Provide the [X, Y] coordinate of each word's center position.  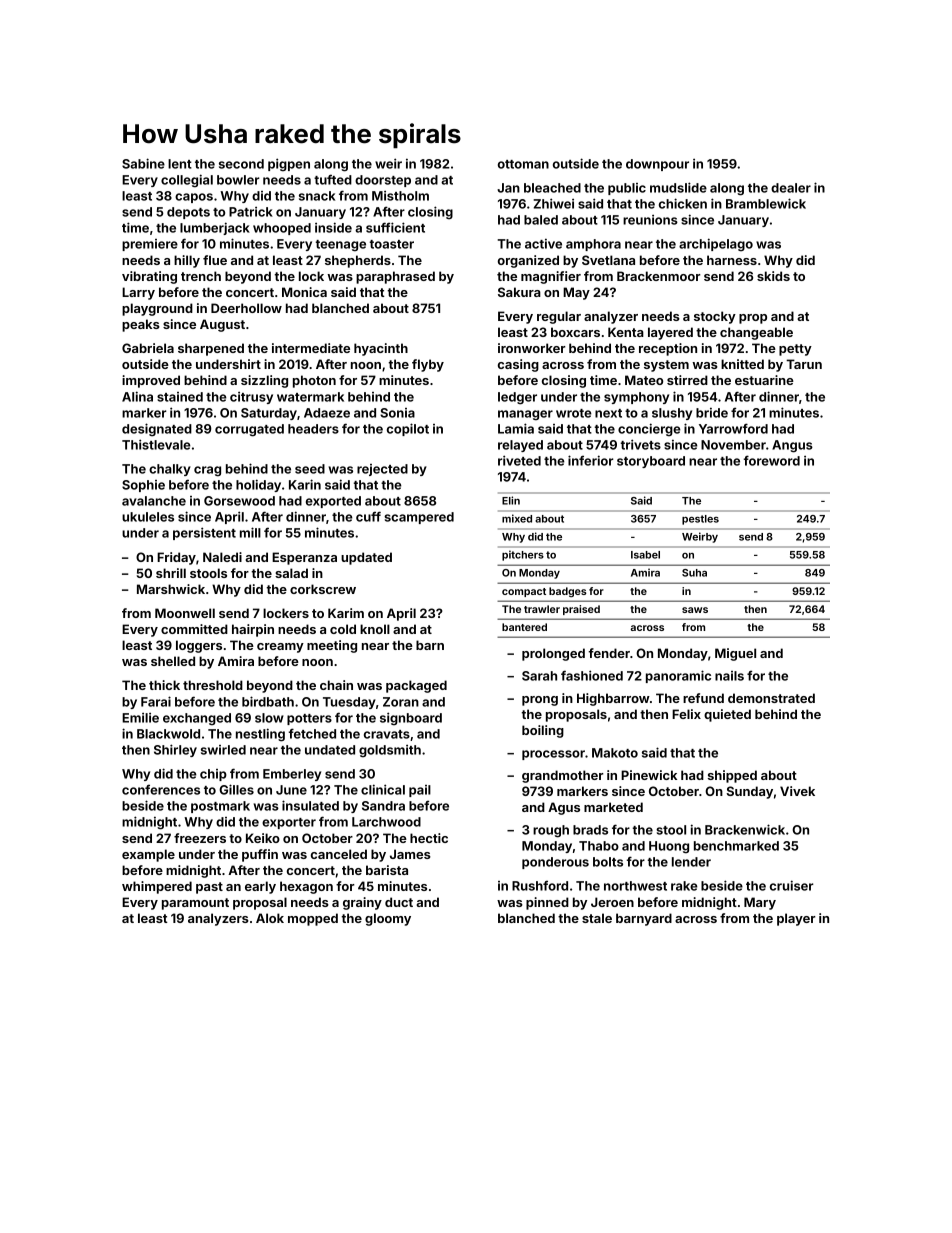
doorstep [383, 181]
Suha [694, 573]
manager [525, 415]
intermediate [311, 348]
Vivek [797, 791]
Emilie [140, 718]
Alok [270, 918]
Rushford [540, 885]
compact [524, 592]
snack [317, 196]
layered [670, 333]
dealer [791, 188]
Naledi [222, 557]
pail [420, 791]
